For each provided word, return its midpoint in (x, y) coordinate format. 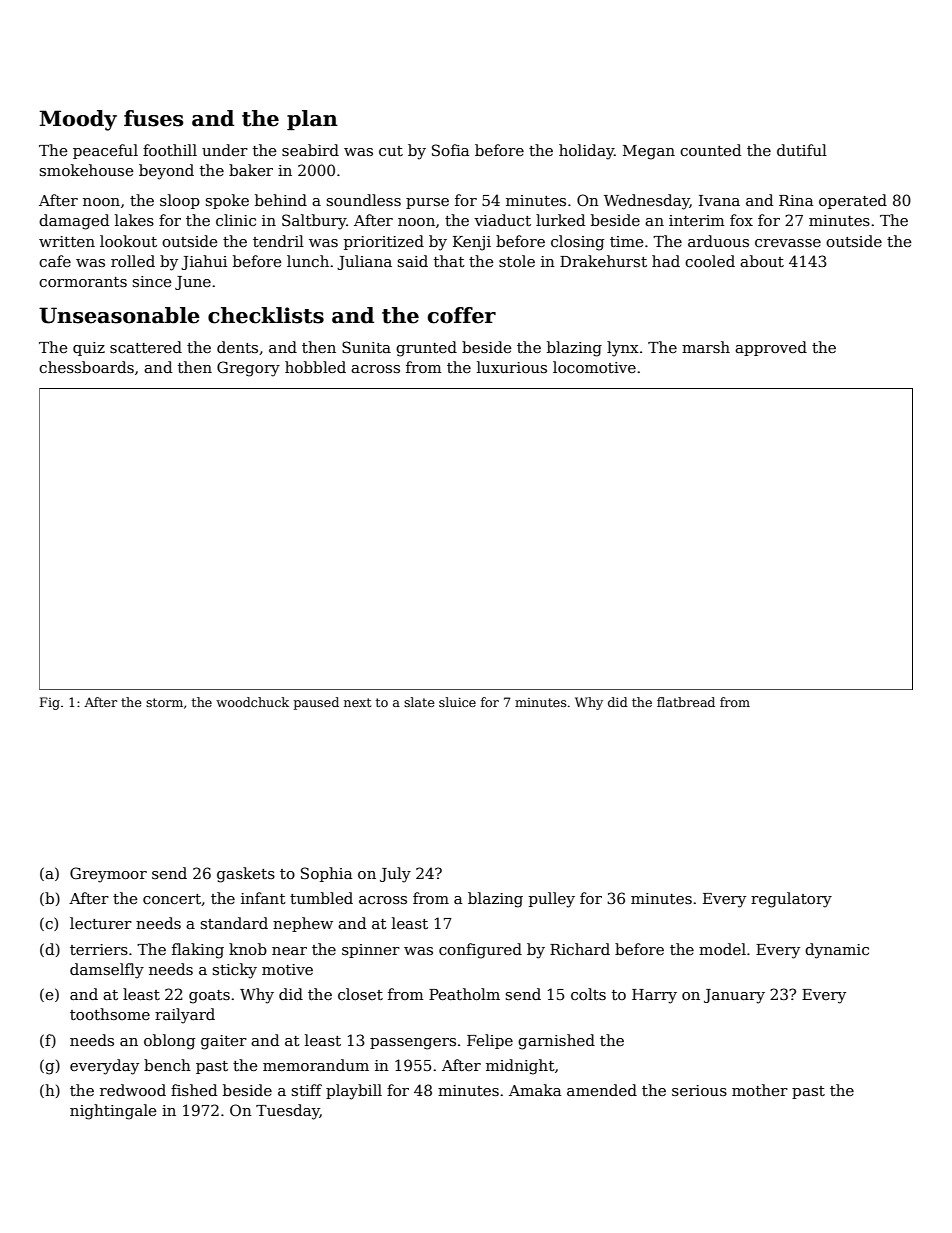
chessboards (86, 367)
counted (710, 150)
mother (760, 1090)
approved (771, 348)
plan (312, 120)
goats (209, 997)
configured (480, 951)
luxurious (512, 367)
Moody (78, 120)
